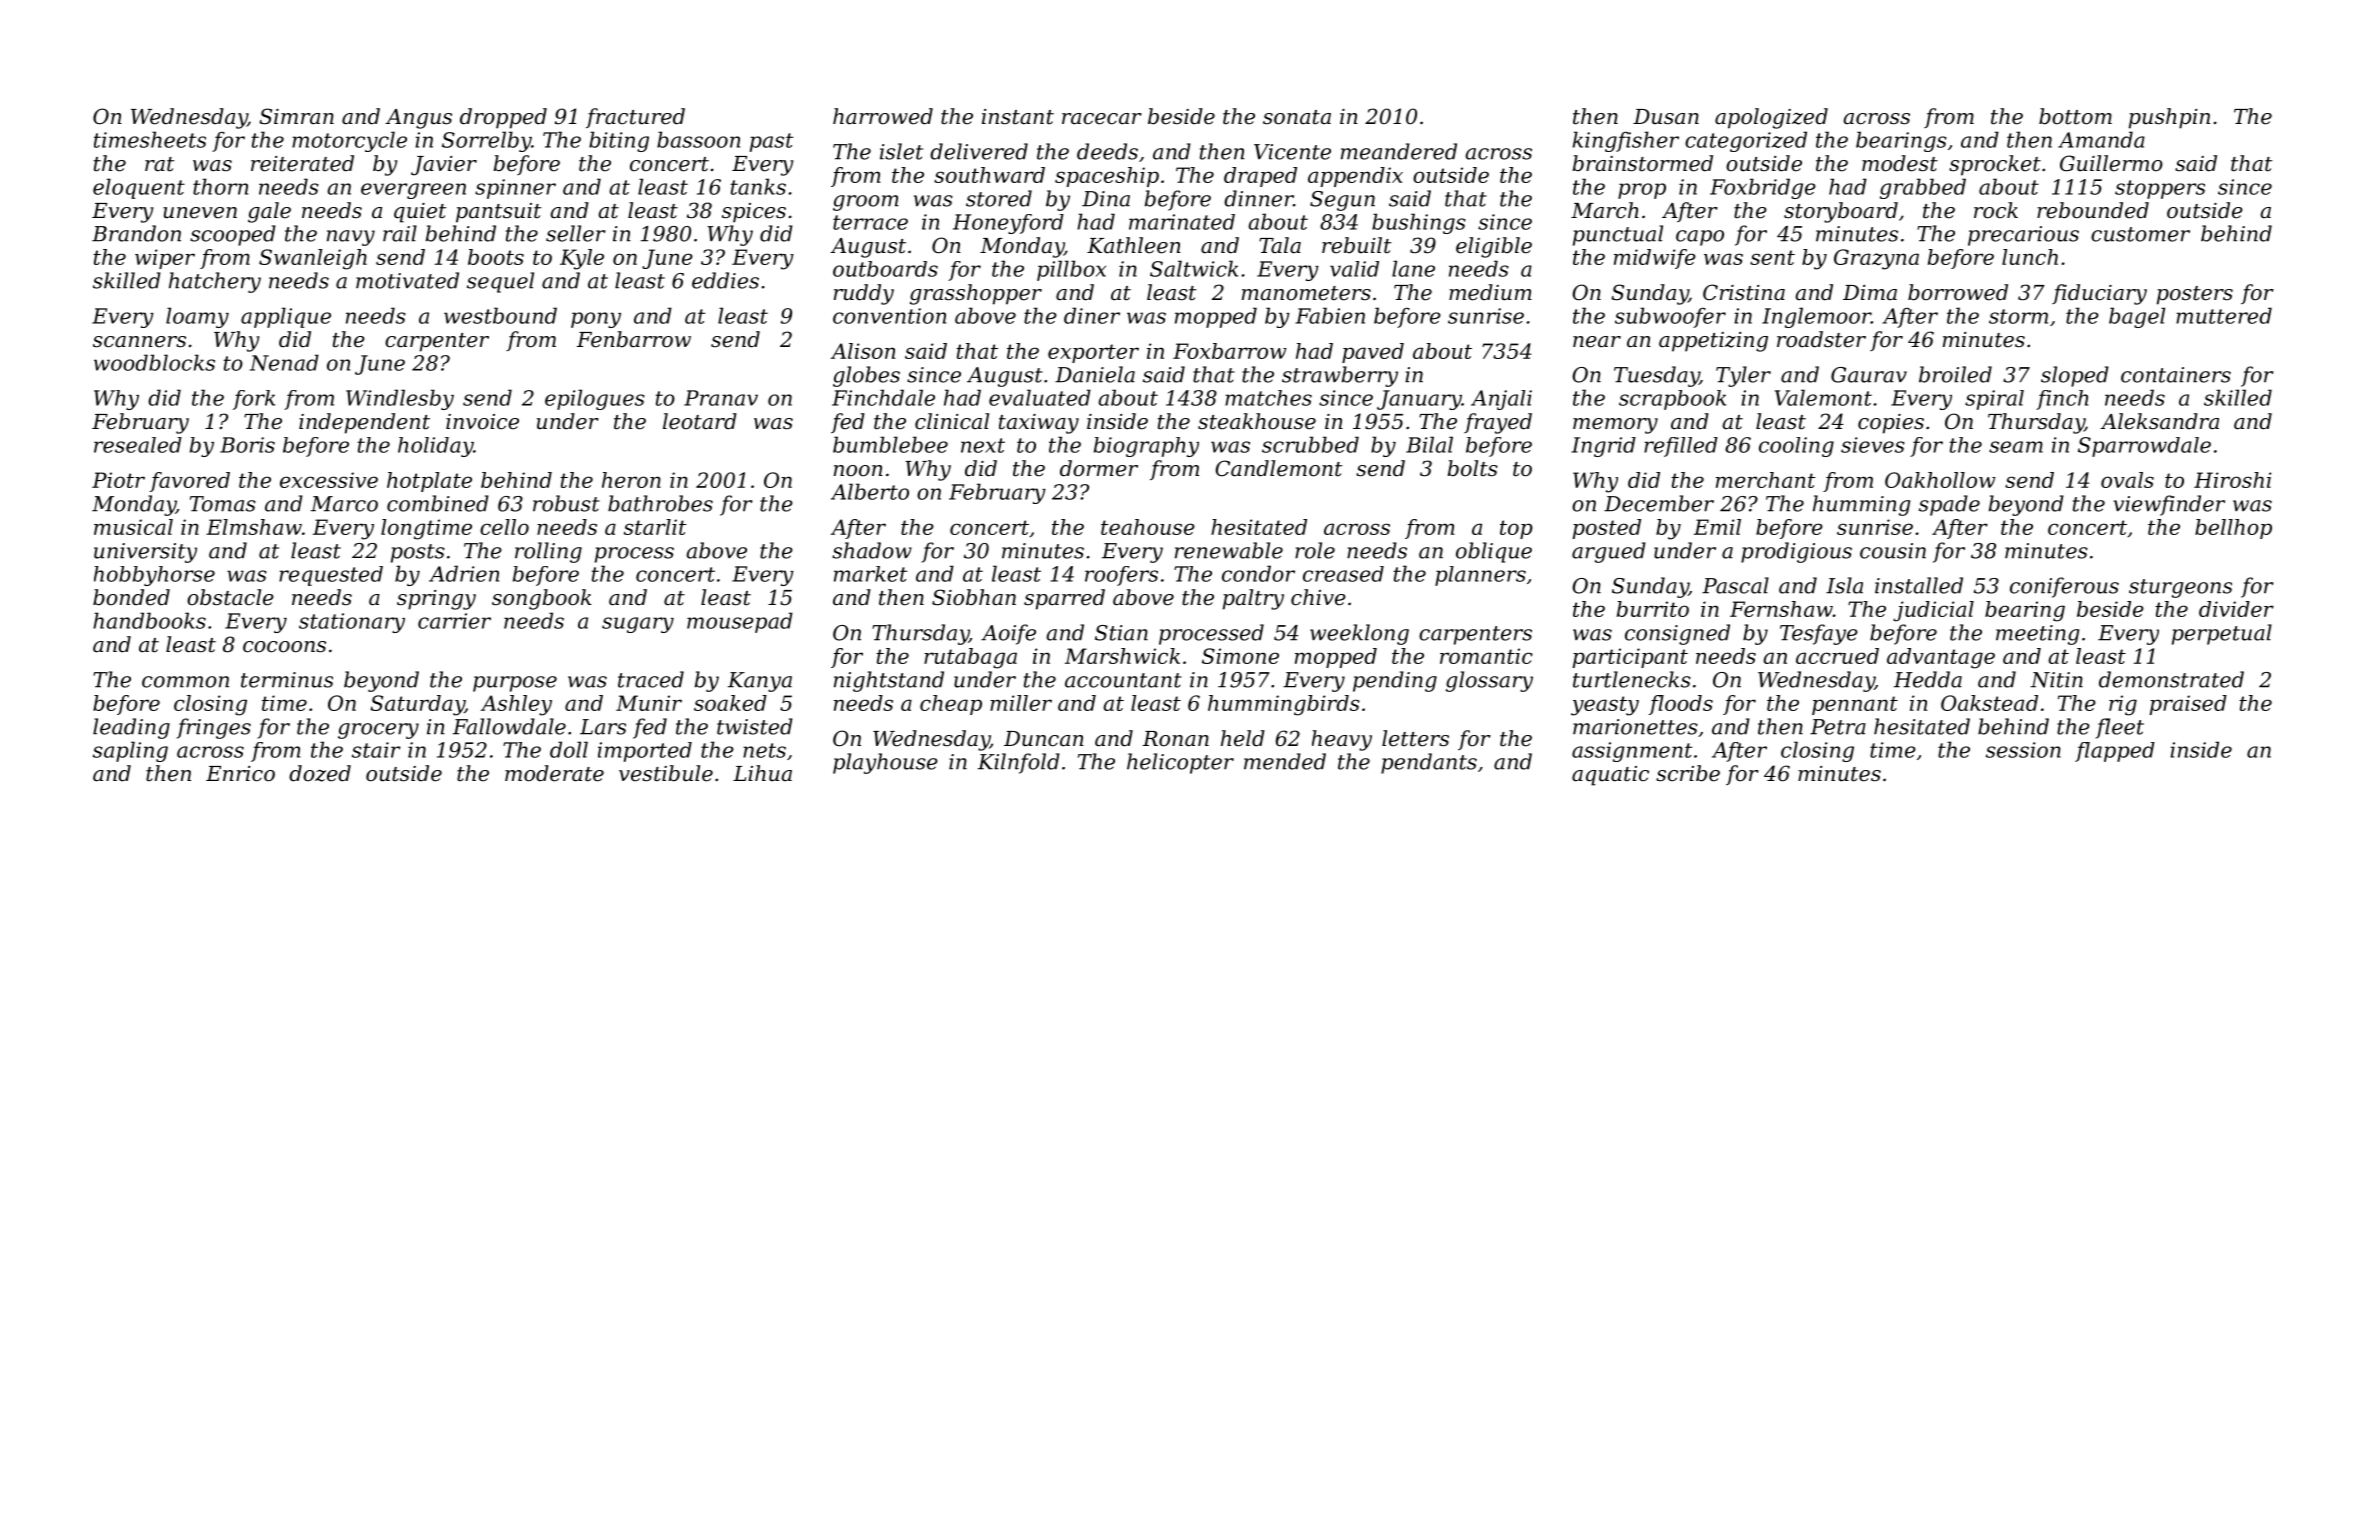 The image size is (2365, 1530). Describe the element at coordinates (1121, 576) in the image. I see `roofers` at that location.
